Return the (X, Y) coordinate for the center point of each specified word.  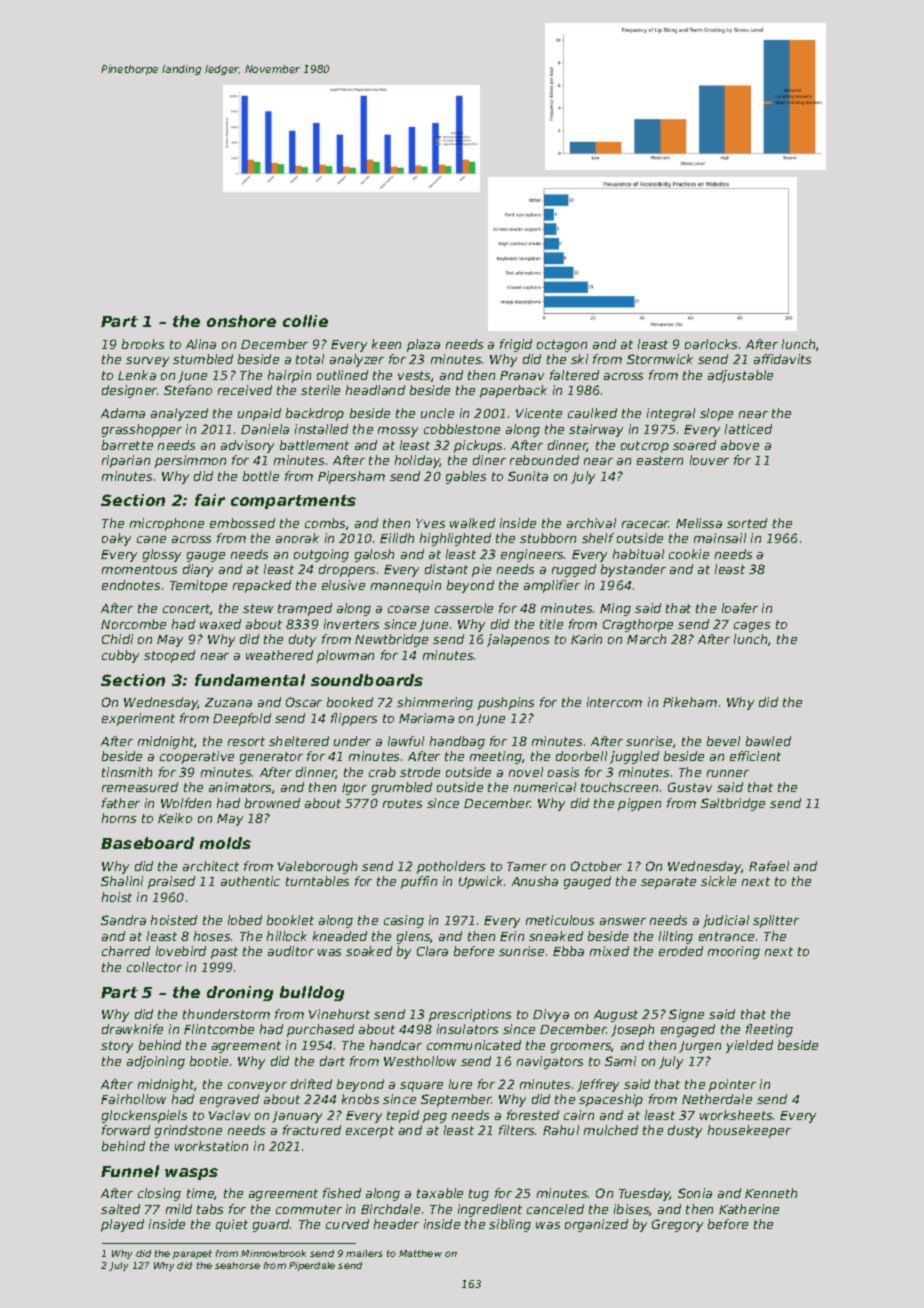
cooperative (197, 757)
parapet (192, 1254)
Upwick (482, 882)
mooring (734, 952)
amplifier (552, 586)
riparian (126, 461)
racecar (645, 524)
